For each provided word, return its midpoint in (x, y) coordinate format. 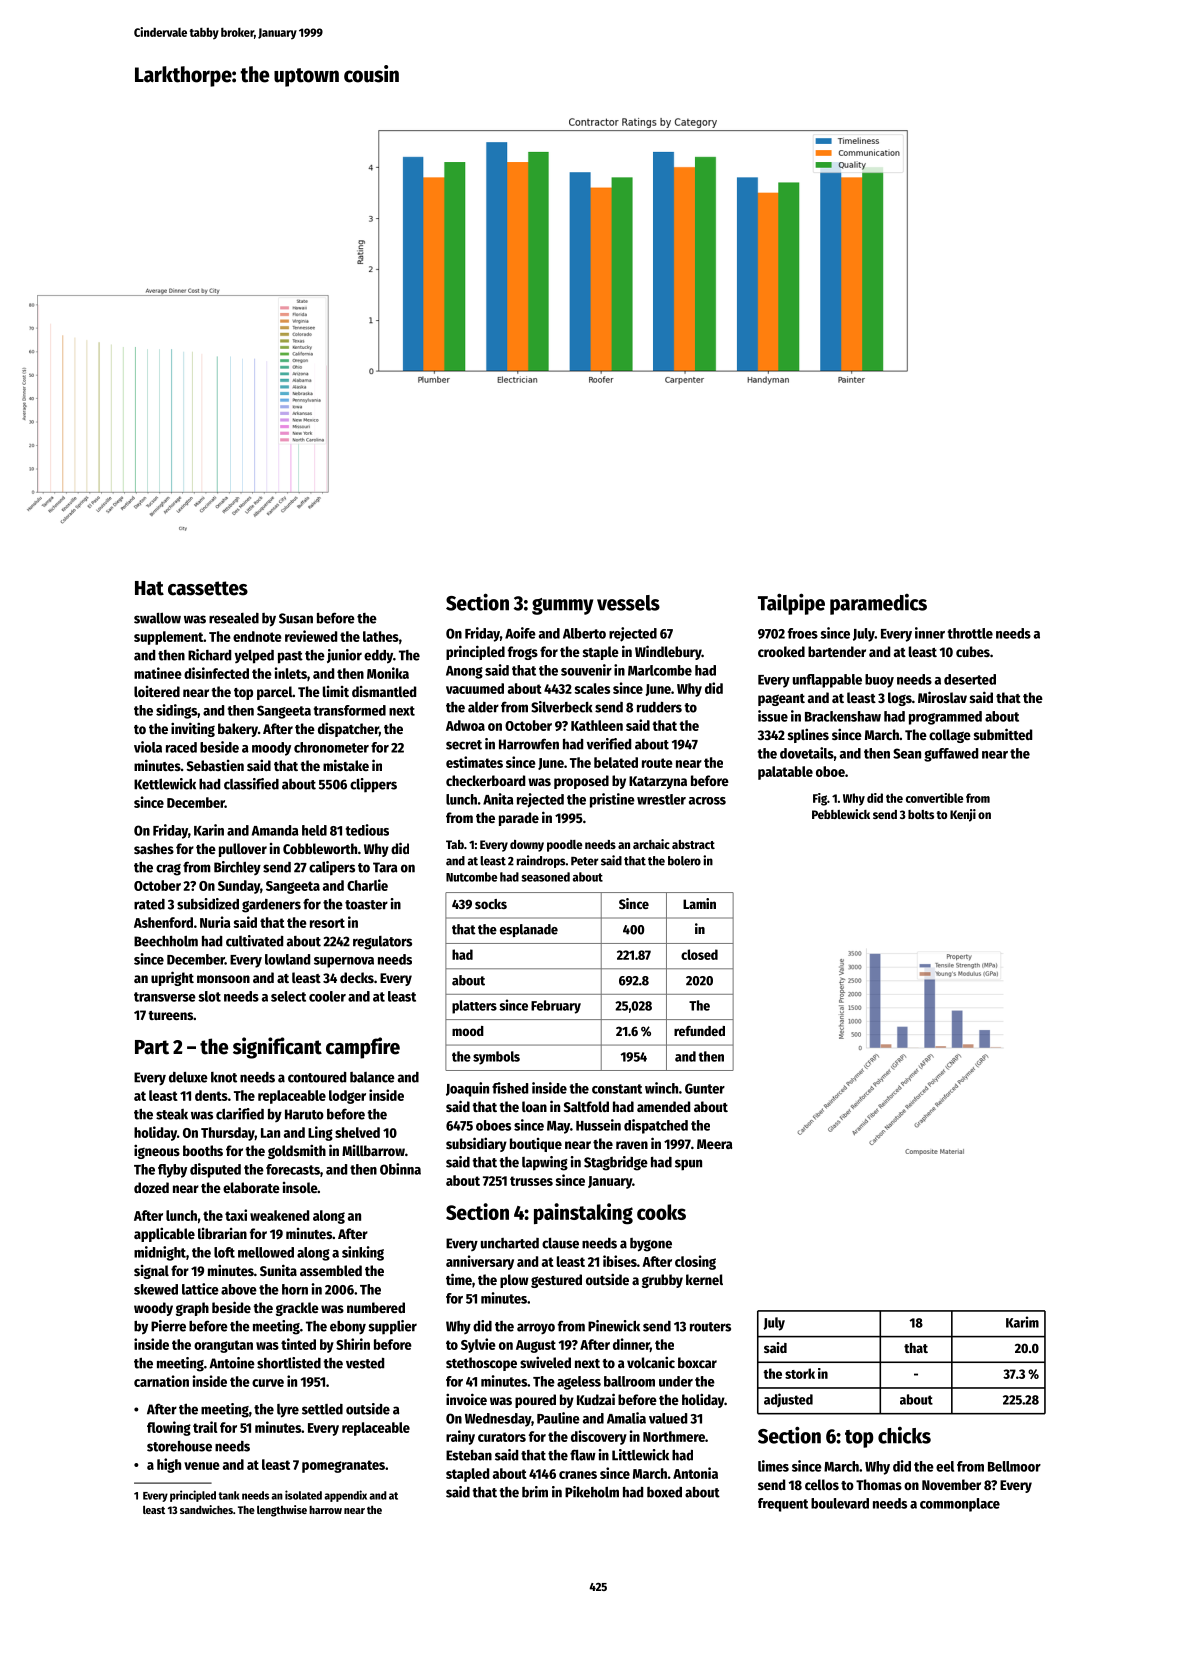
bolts (921, 814)
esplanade (529, 930)
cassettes (208, 588)
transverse (165, 997)
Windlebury (668, 652)
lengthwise (282, 1511)
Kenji (963, 815)
